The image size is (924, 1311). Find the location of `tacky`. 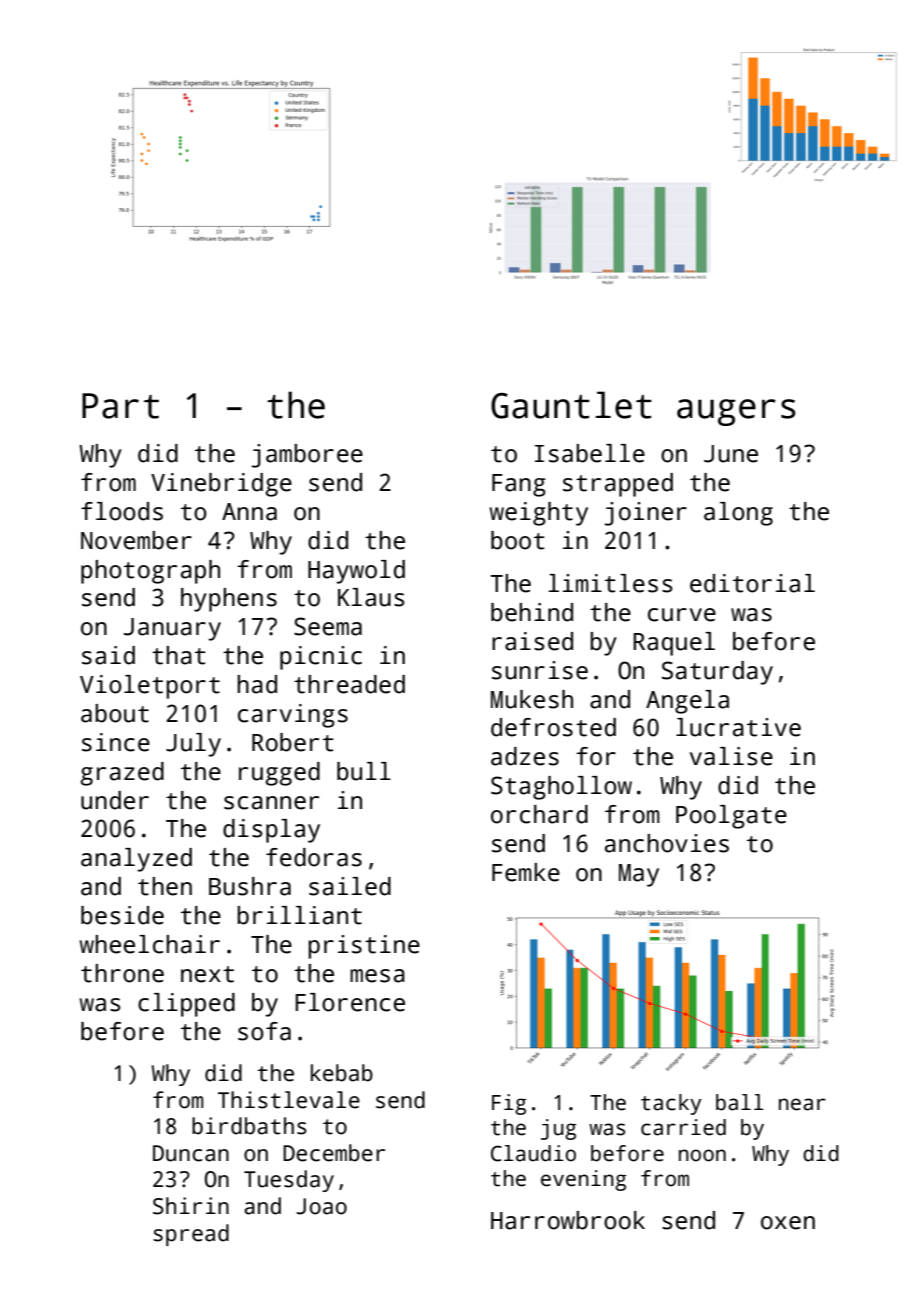

tacky is located at coordinates (671, 1104).
